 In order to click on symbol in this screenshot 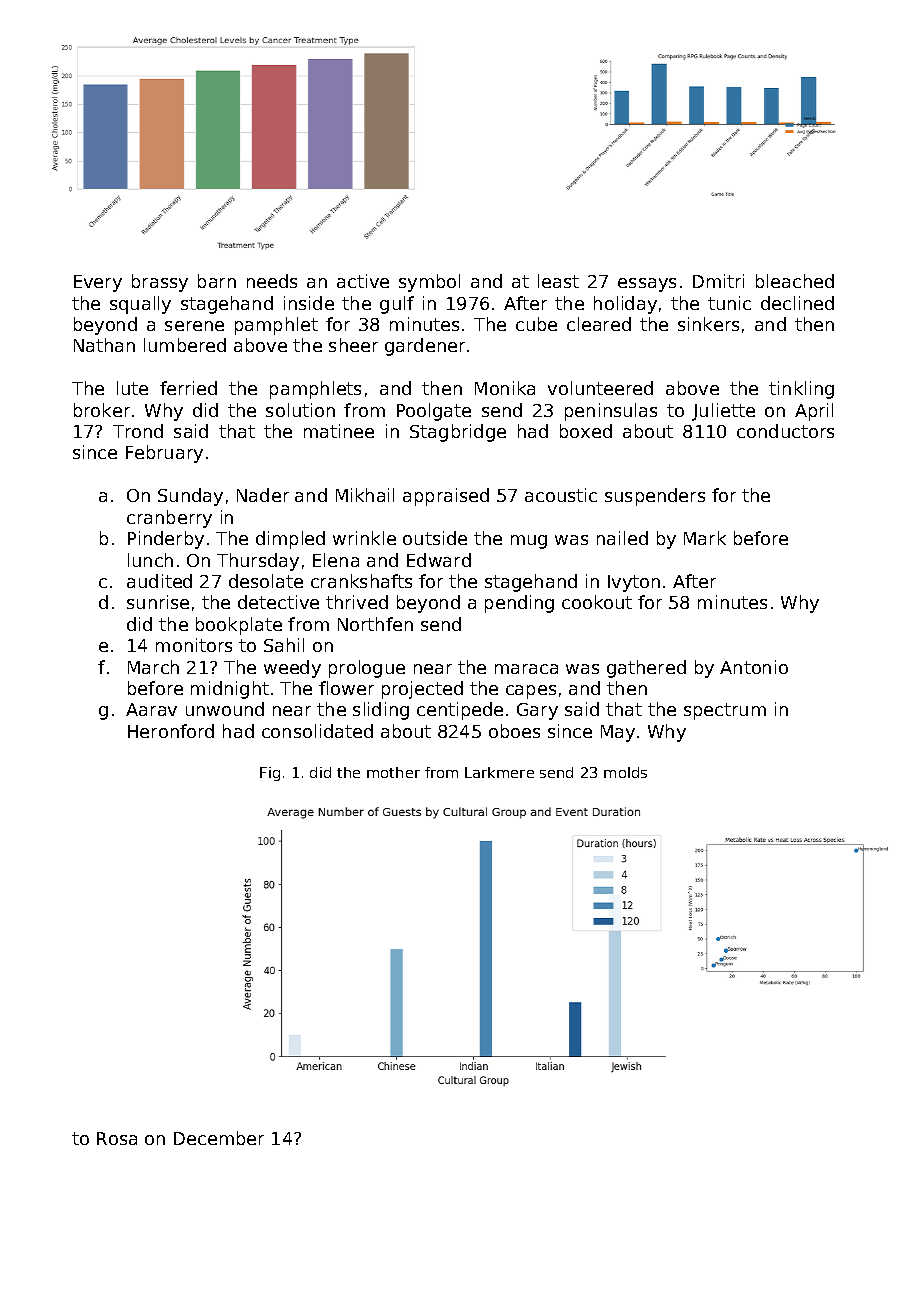, I will do `click(429, 283)`.
